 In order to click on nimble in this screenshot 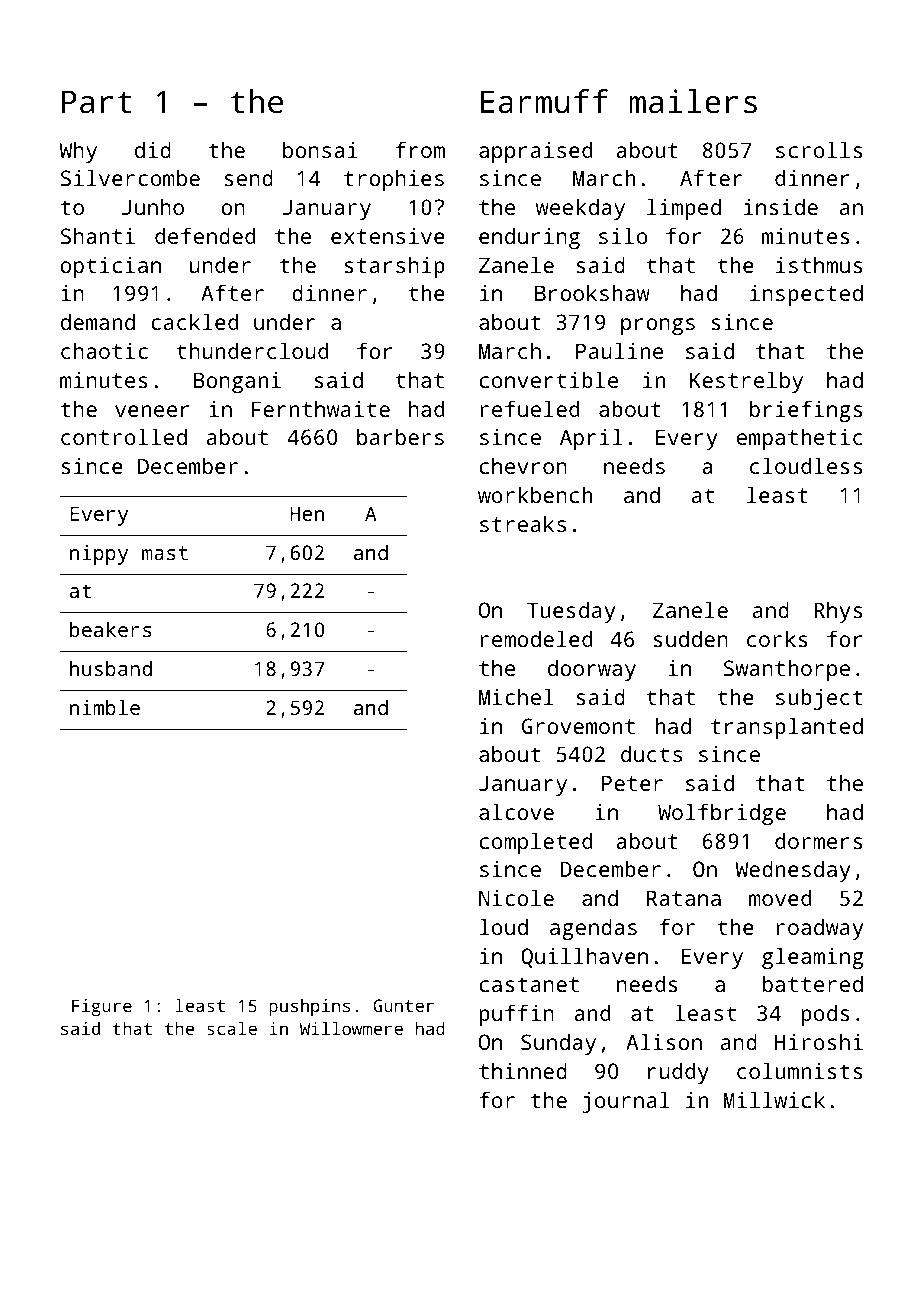, I will do `click(105, 707)`.
